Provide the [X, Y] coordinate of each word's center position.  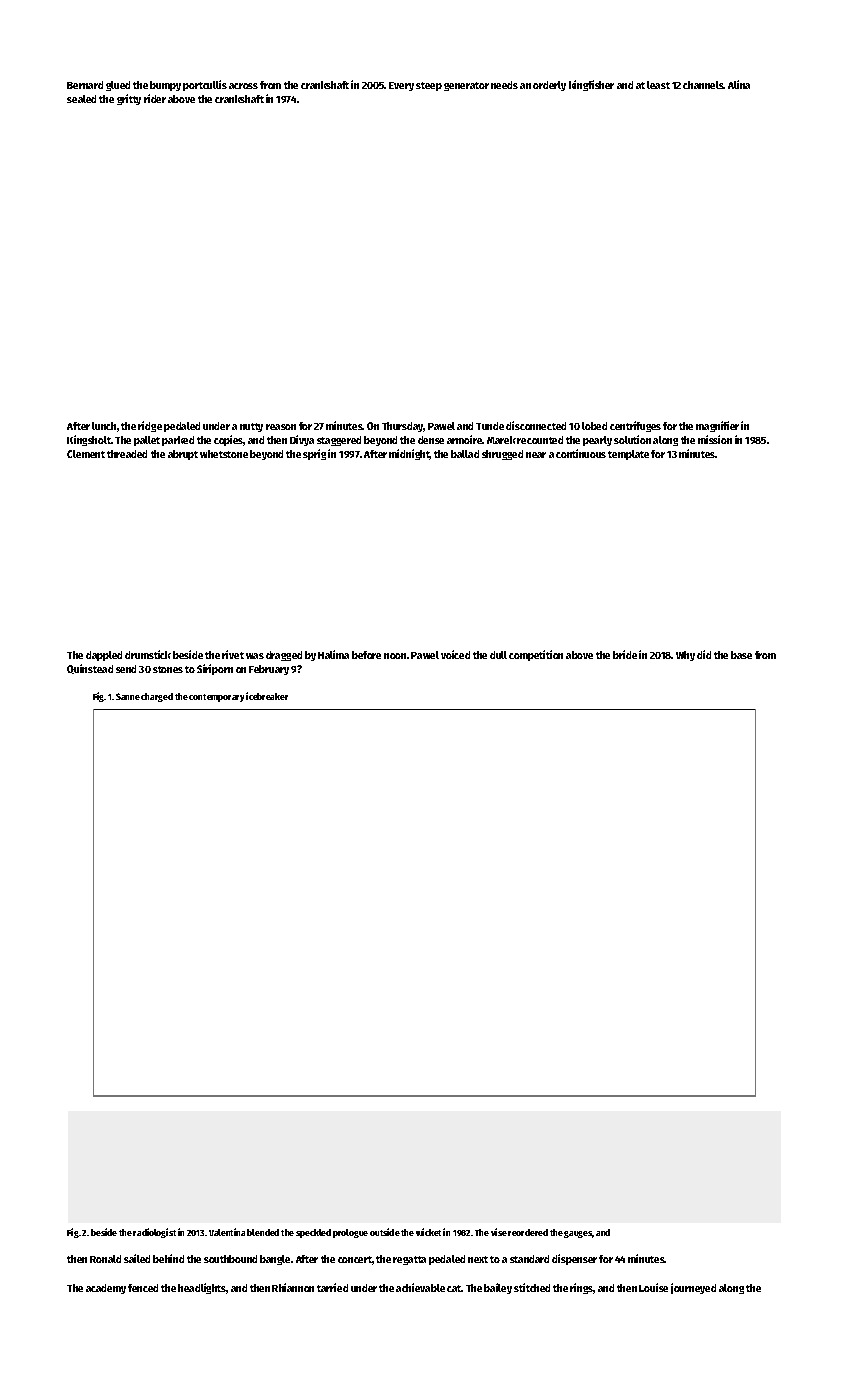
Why [685, 656]
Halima [333, 654]
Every [401, 86]
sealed [81, 99]
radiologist [154, 1233]
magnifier [717, 426]
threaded [127, 454]
